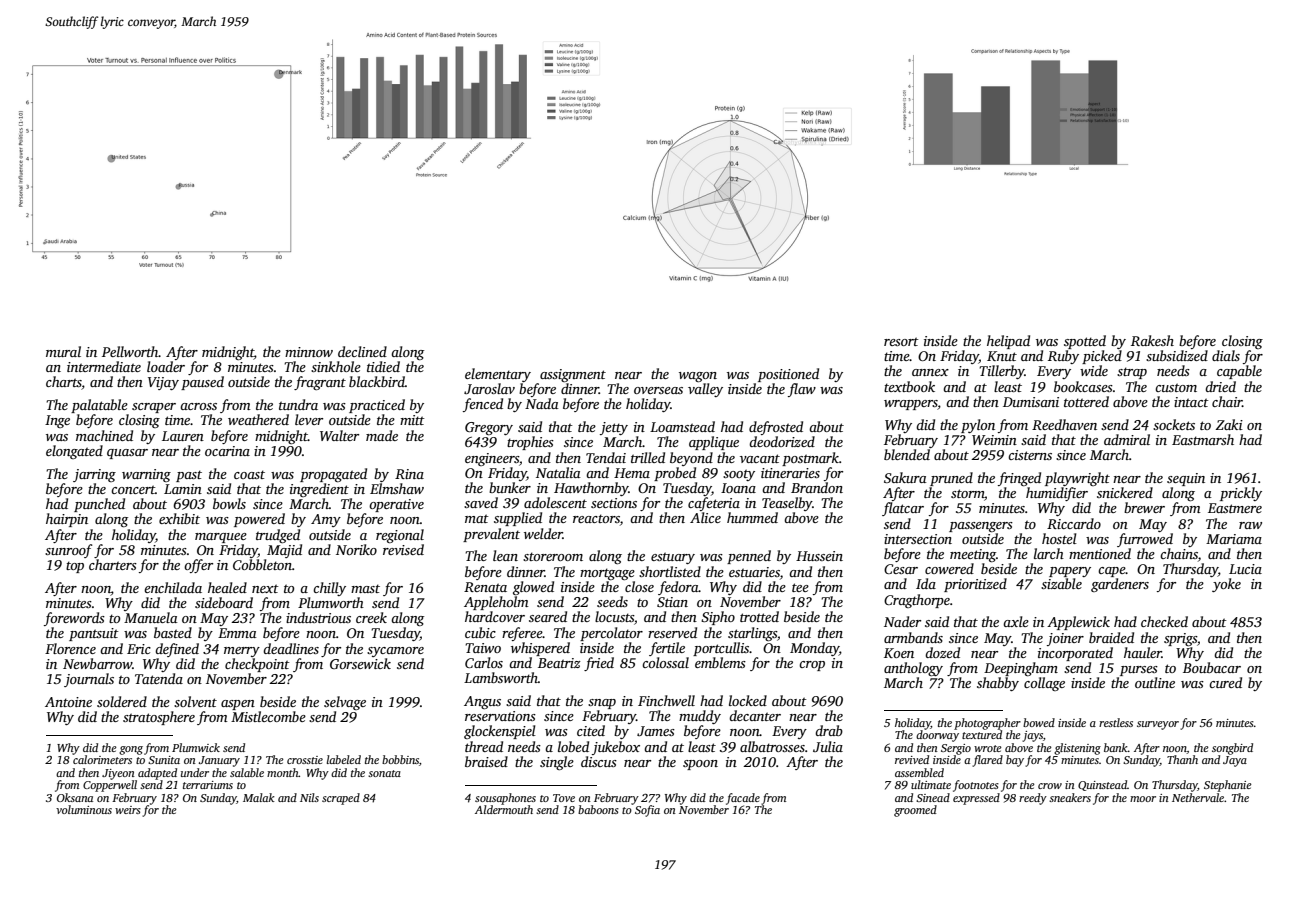 This image has height=924, width=1308. What do you see at coordinates (1144, 507) in the image?
I see `brewer` at bounding box center [1144, 507].
